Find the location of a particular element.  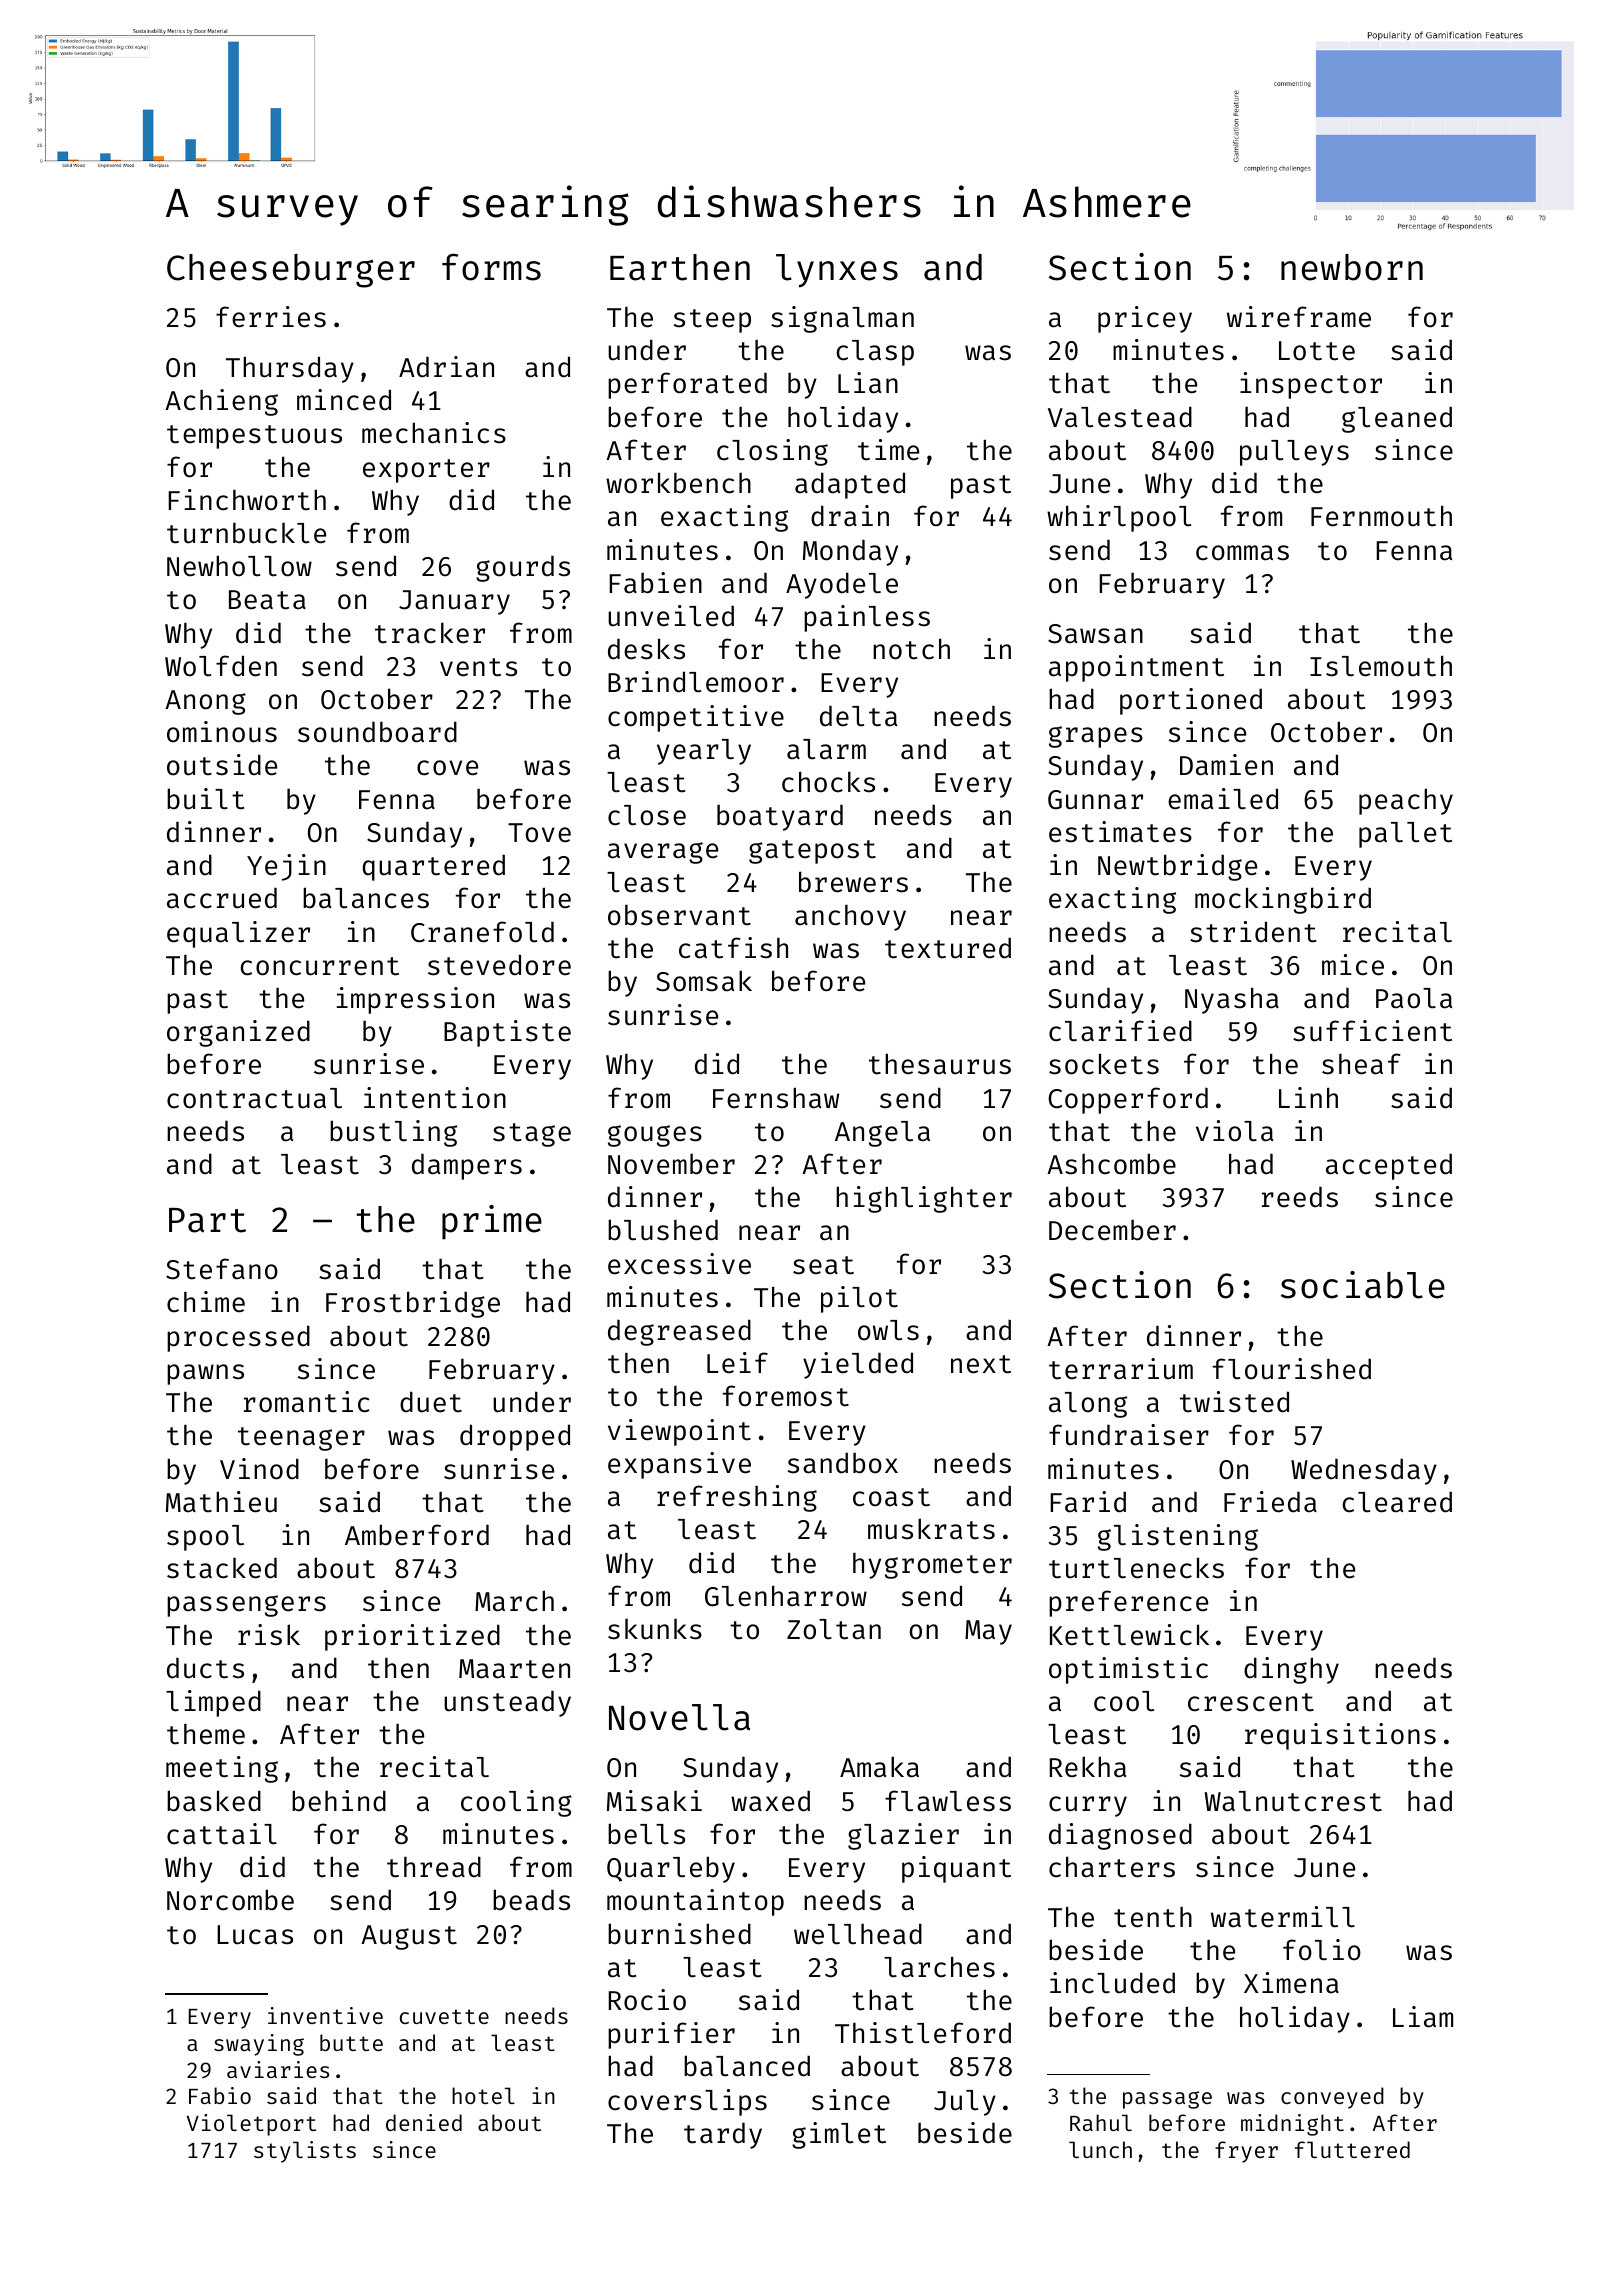

owls is located at coordinates (888, 1330).
